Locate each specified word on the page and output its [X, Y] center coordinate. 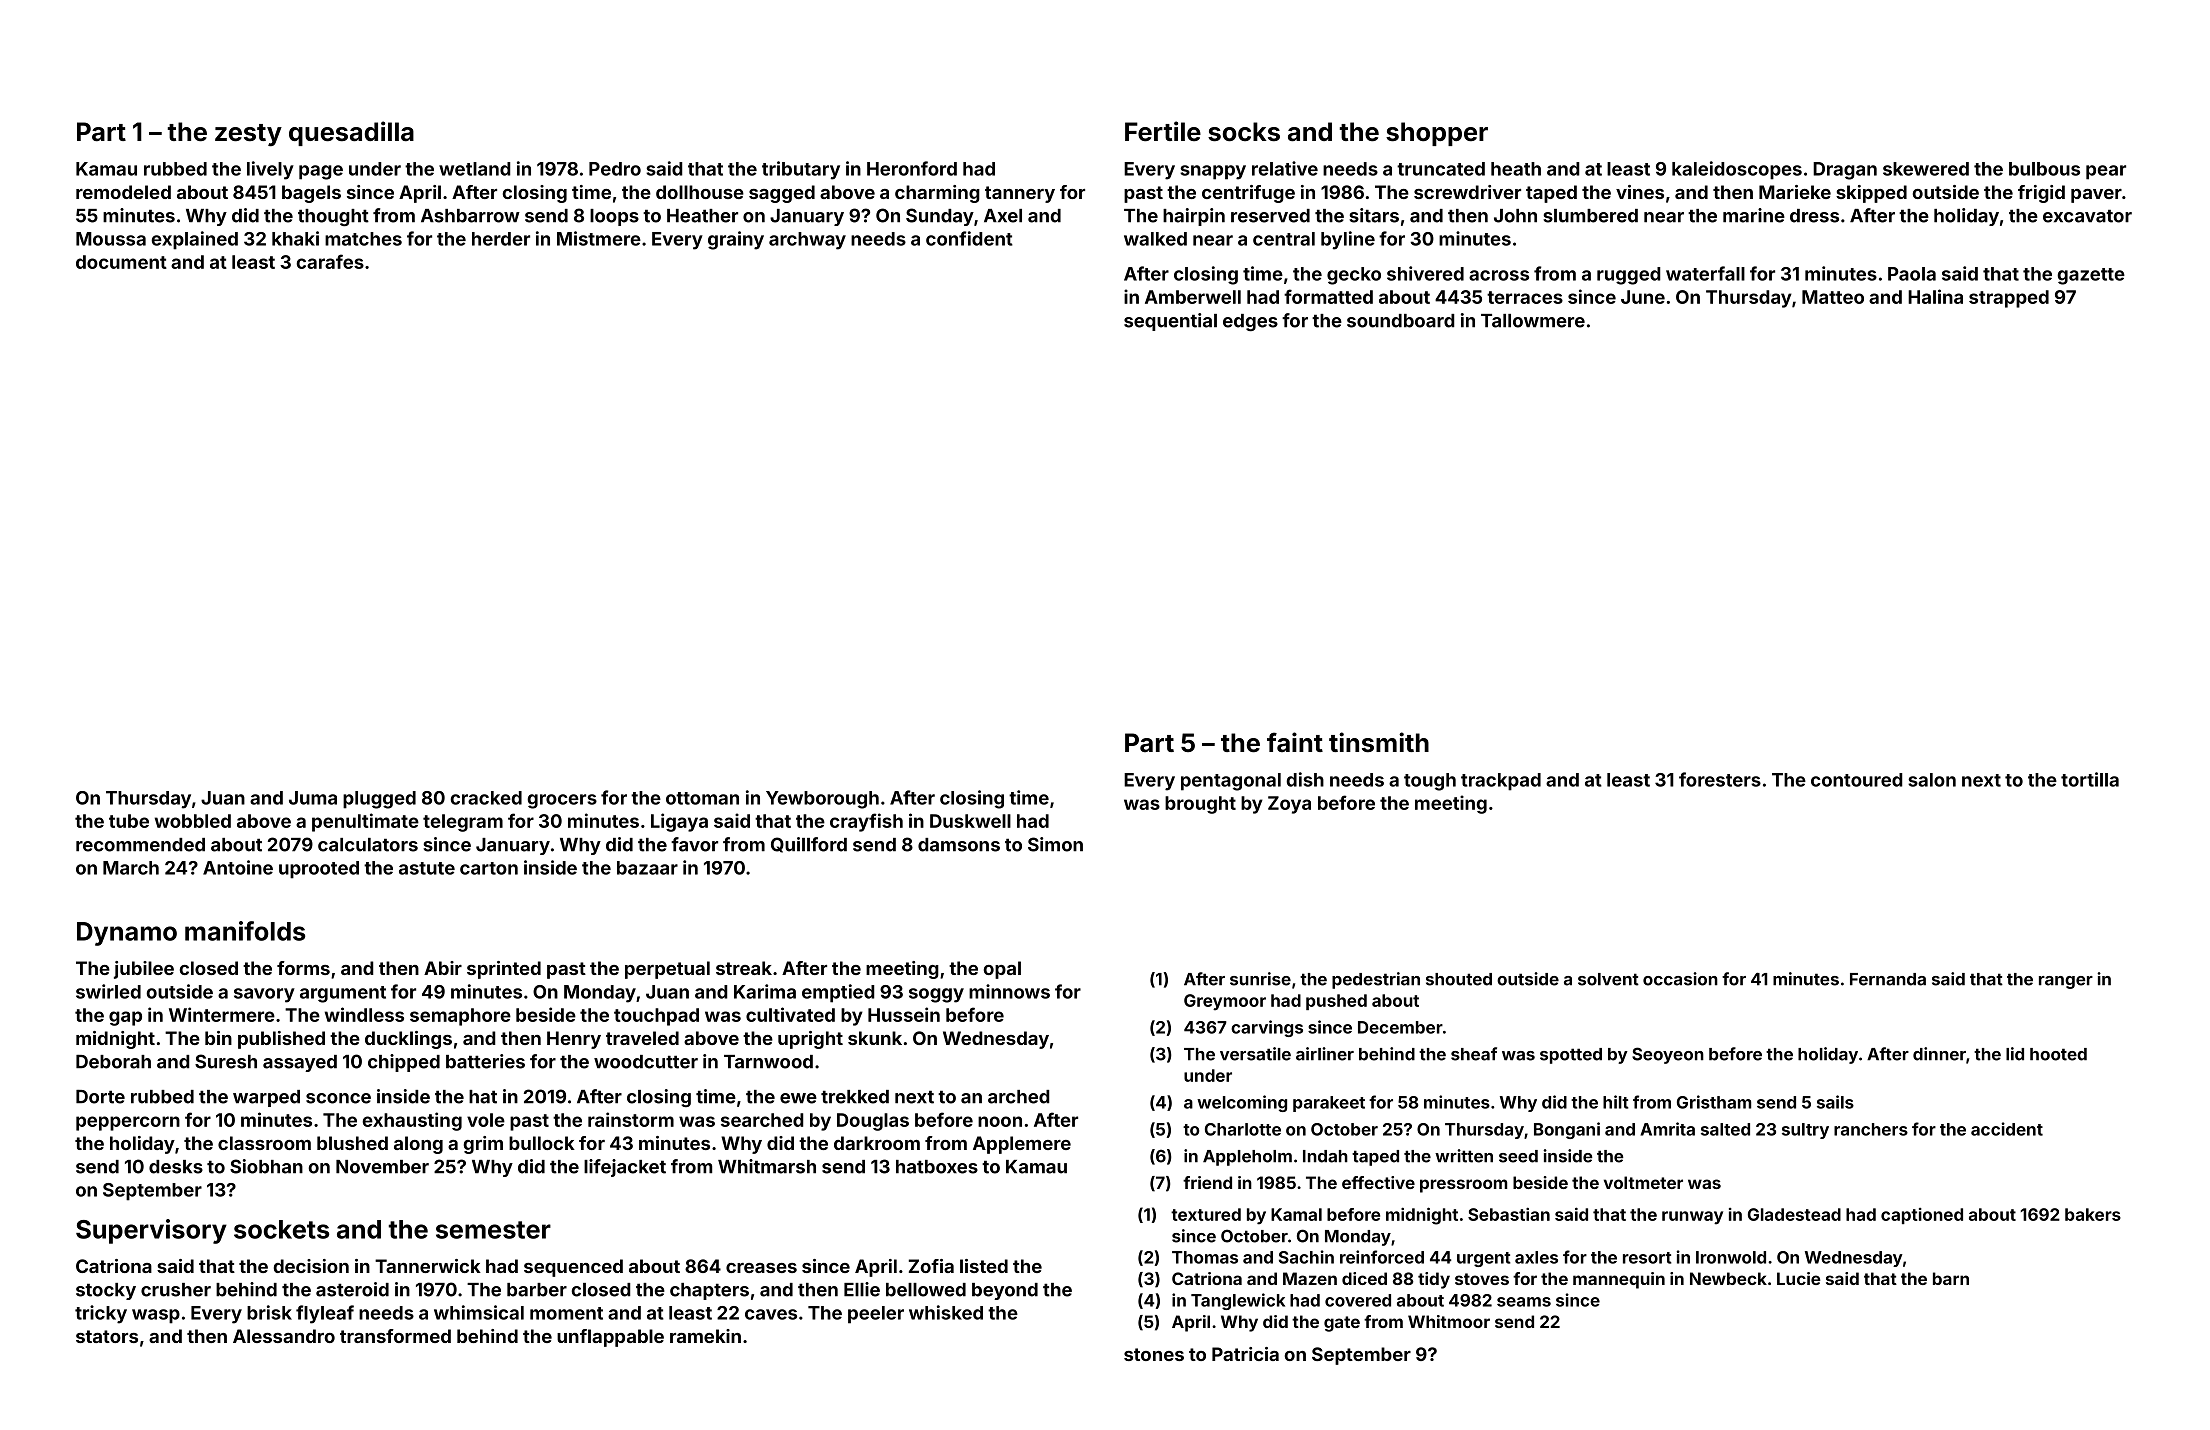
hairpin [1194, 217]
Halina [1935, 296]
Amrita [1667, 1129]
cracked [486, 798]
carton [489, 868]
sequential [1170, 322]
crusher [176, 1290]
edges [1250, 322]
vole [486, 1120]
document [121, 262]
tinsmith [1379, 742]
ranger [2066, 982]
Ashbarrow [470, 216]
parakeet [1329, 1104]
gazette [2091, 276]
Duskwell [970, 821]
